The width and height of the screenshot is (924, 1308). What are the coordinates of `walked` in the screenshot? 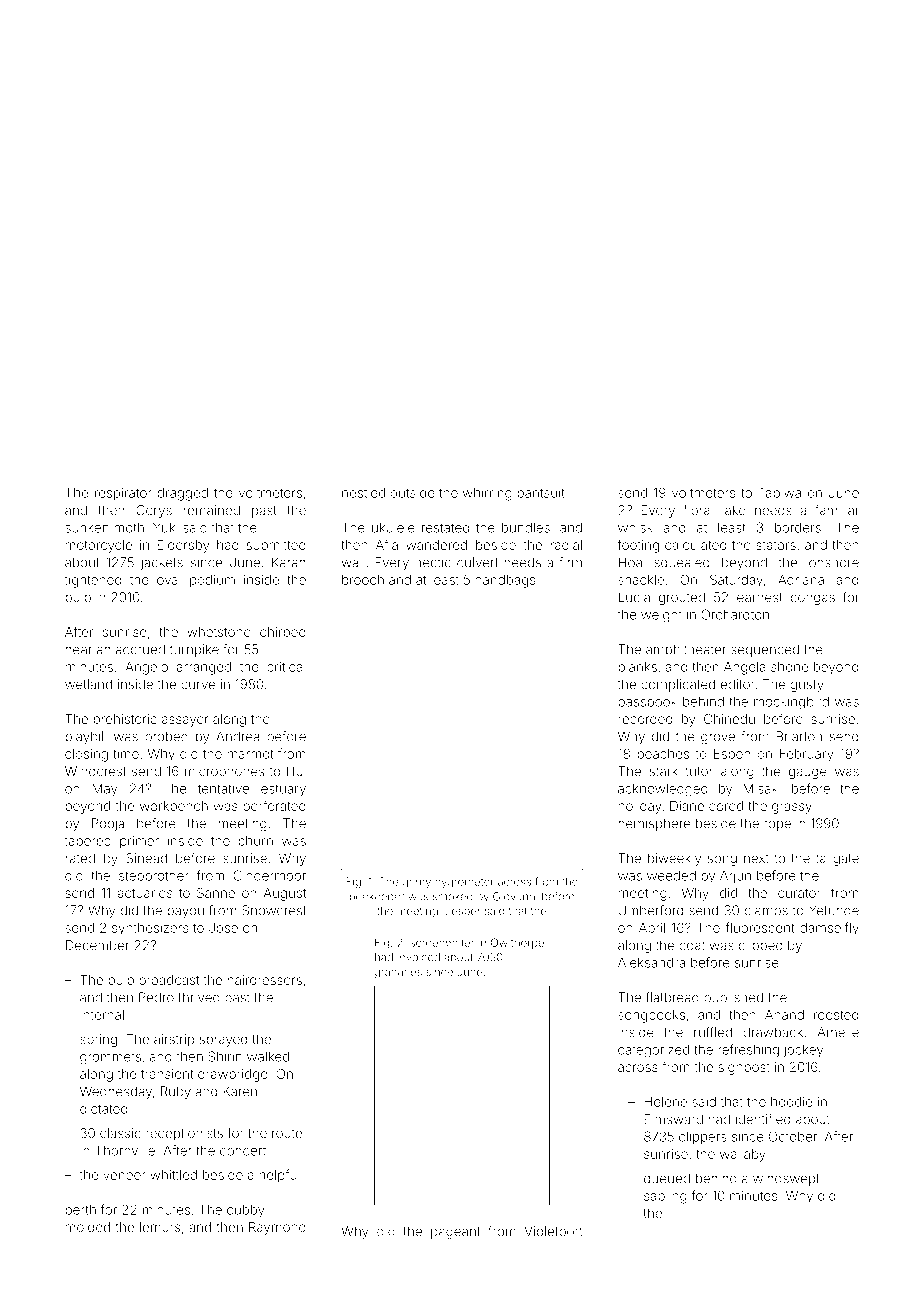 It's located at (268, 1056).
